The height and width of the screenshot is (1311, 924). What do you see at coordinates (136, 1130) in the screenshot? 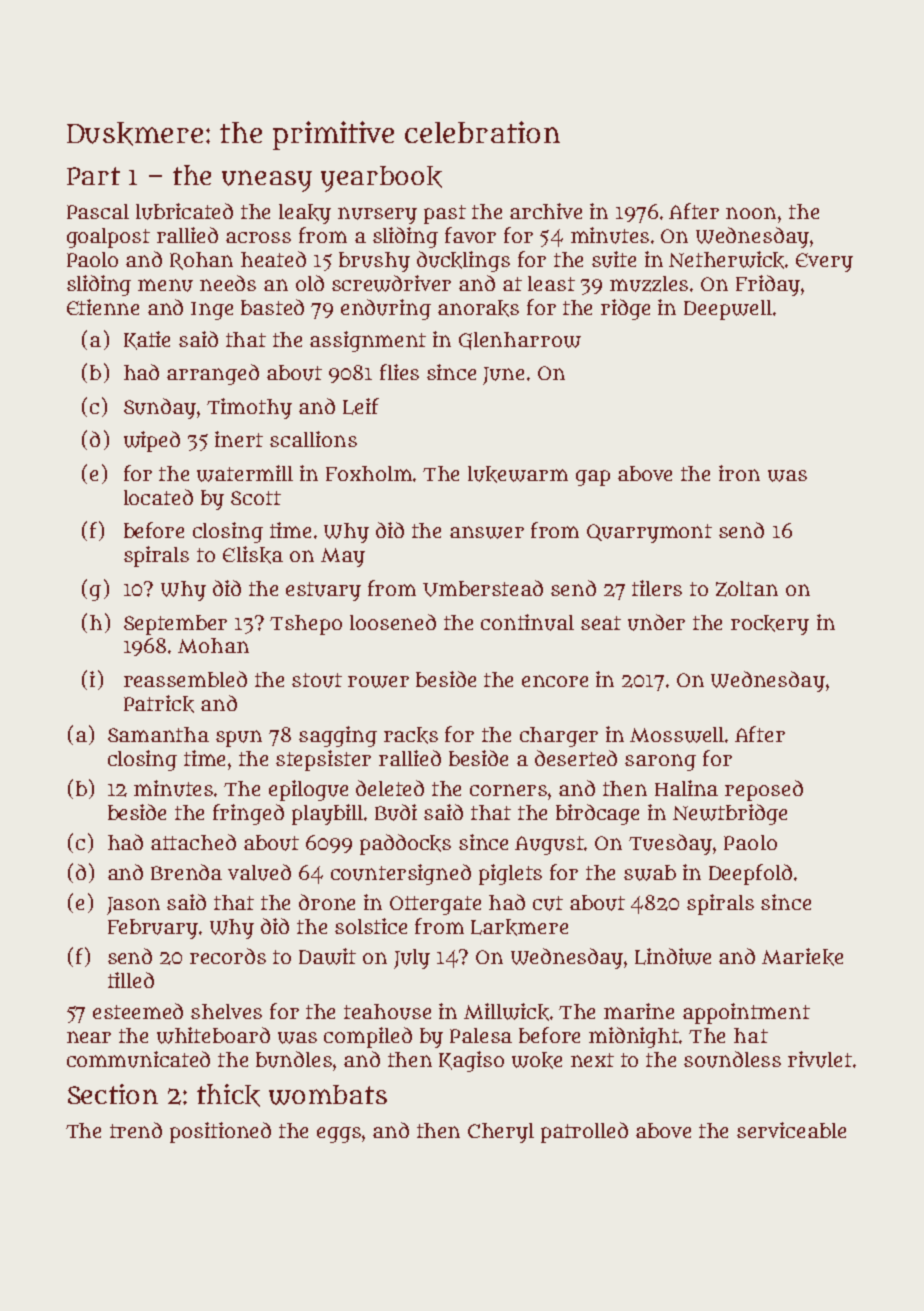
I see `trend` at bounding box center [136, 1130].
